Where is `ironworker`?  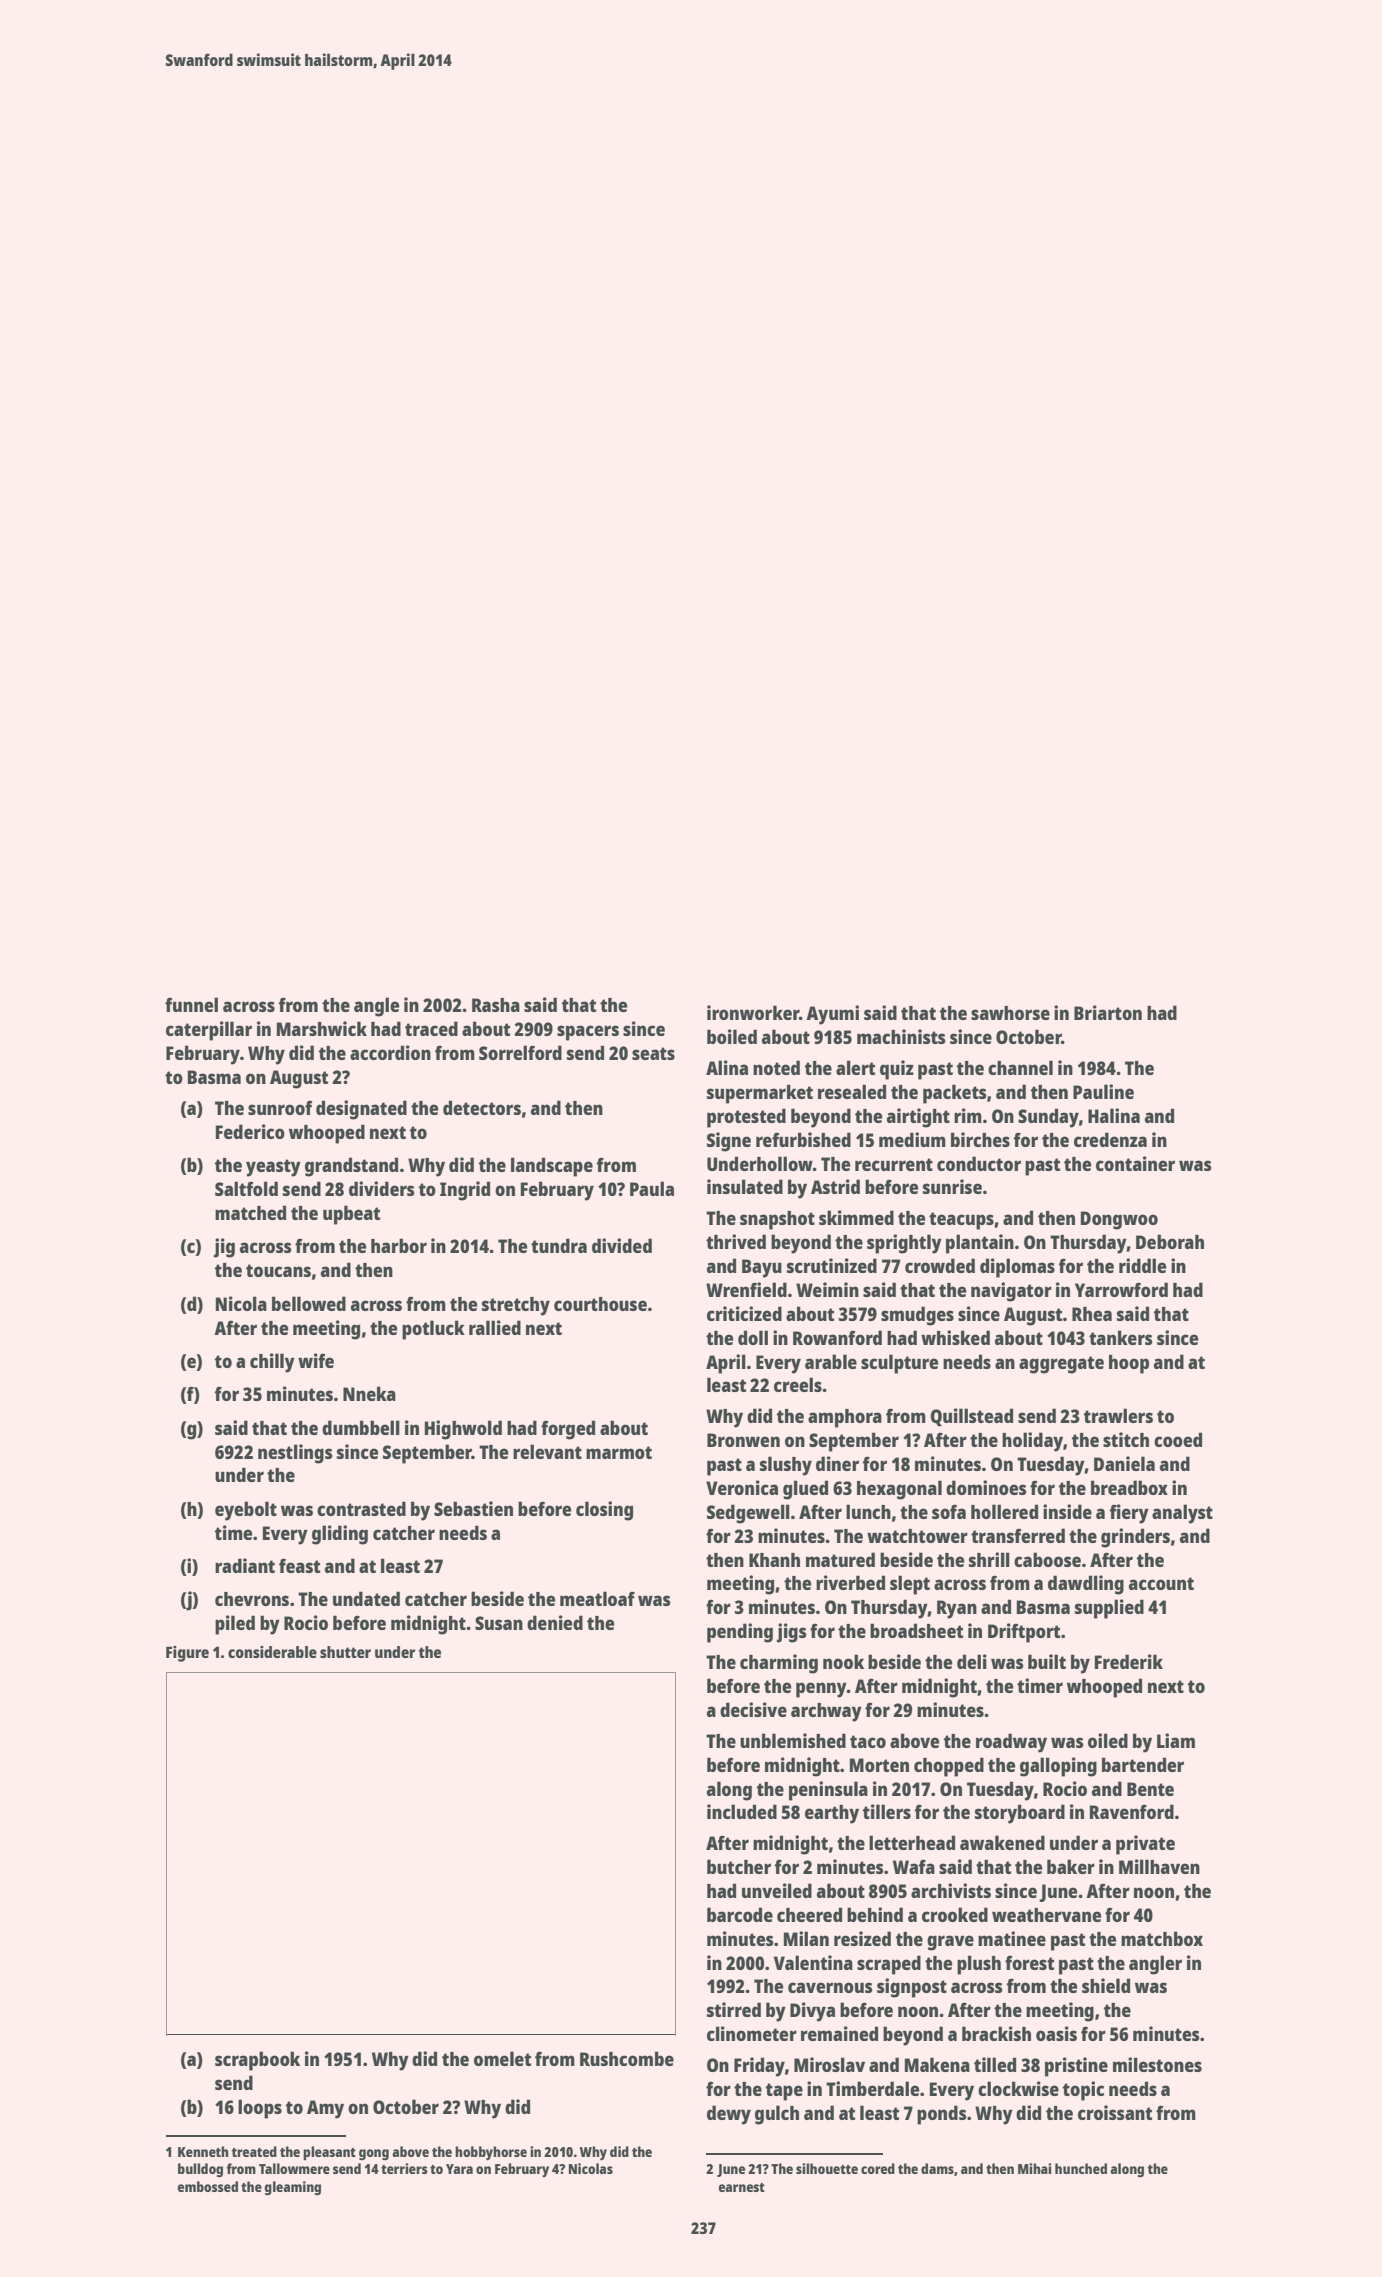
ironworker is located at coordinates (753, 1012).
